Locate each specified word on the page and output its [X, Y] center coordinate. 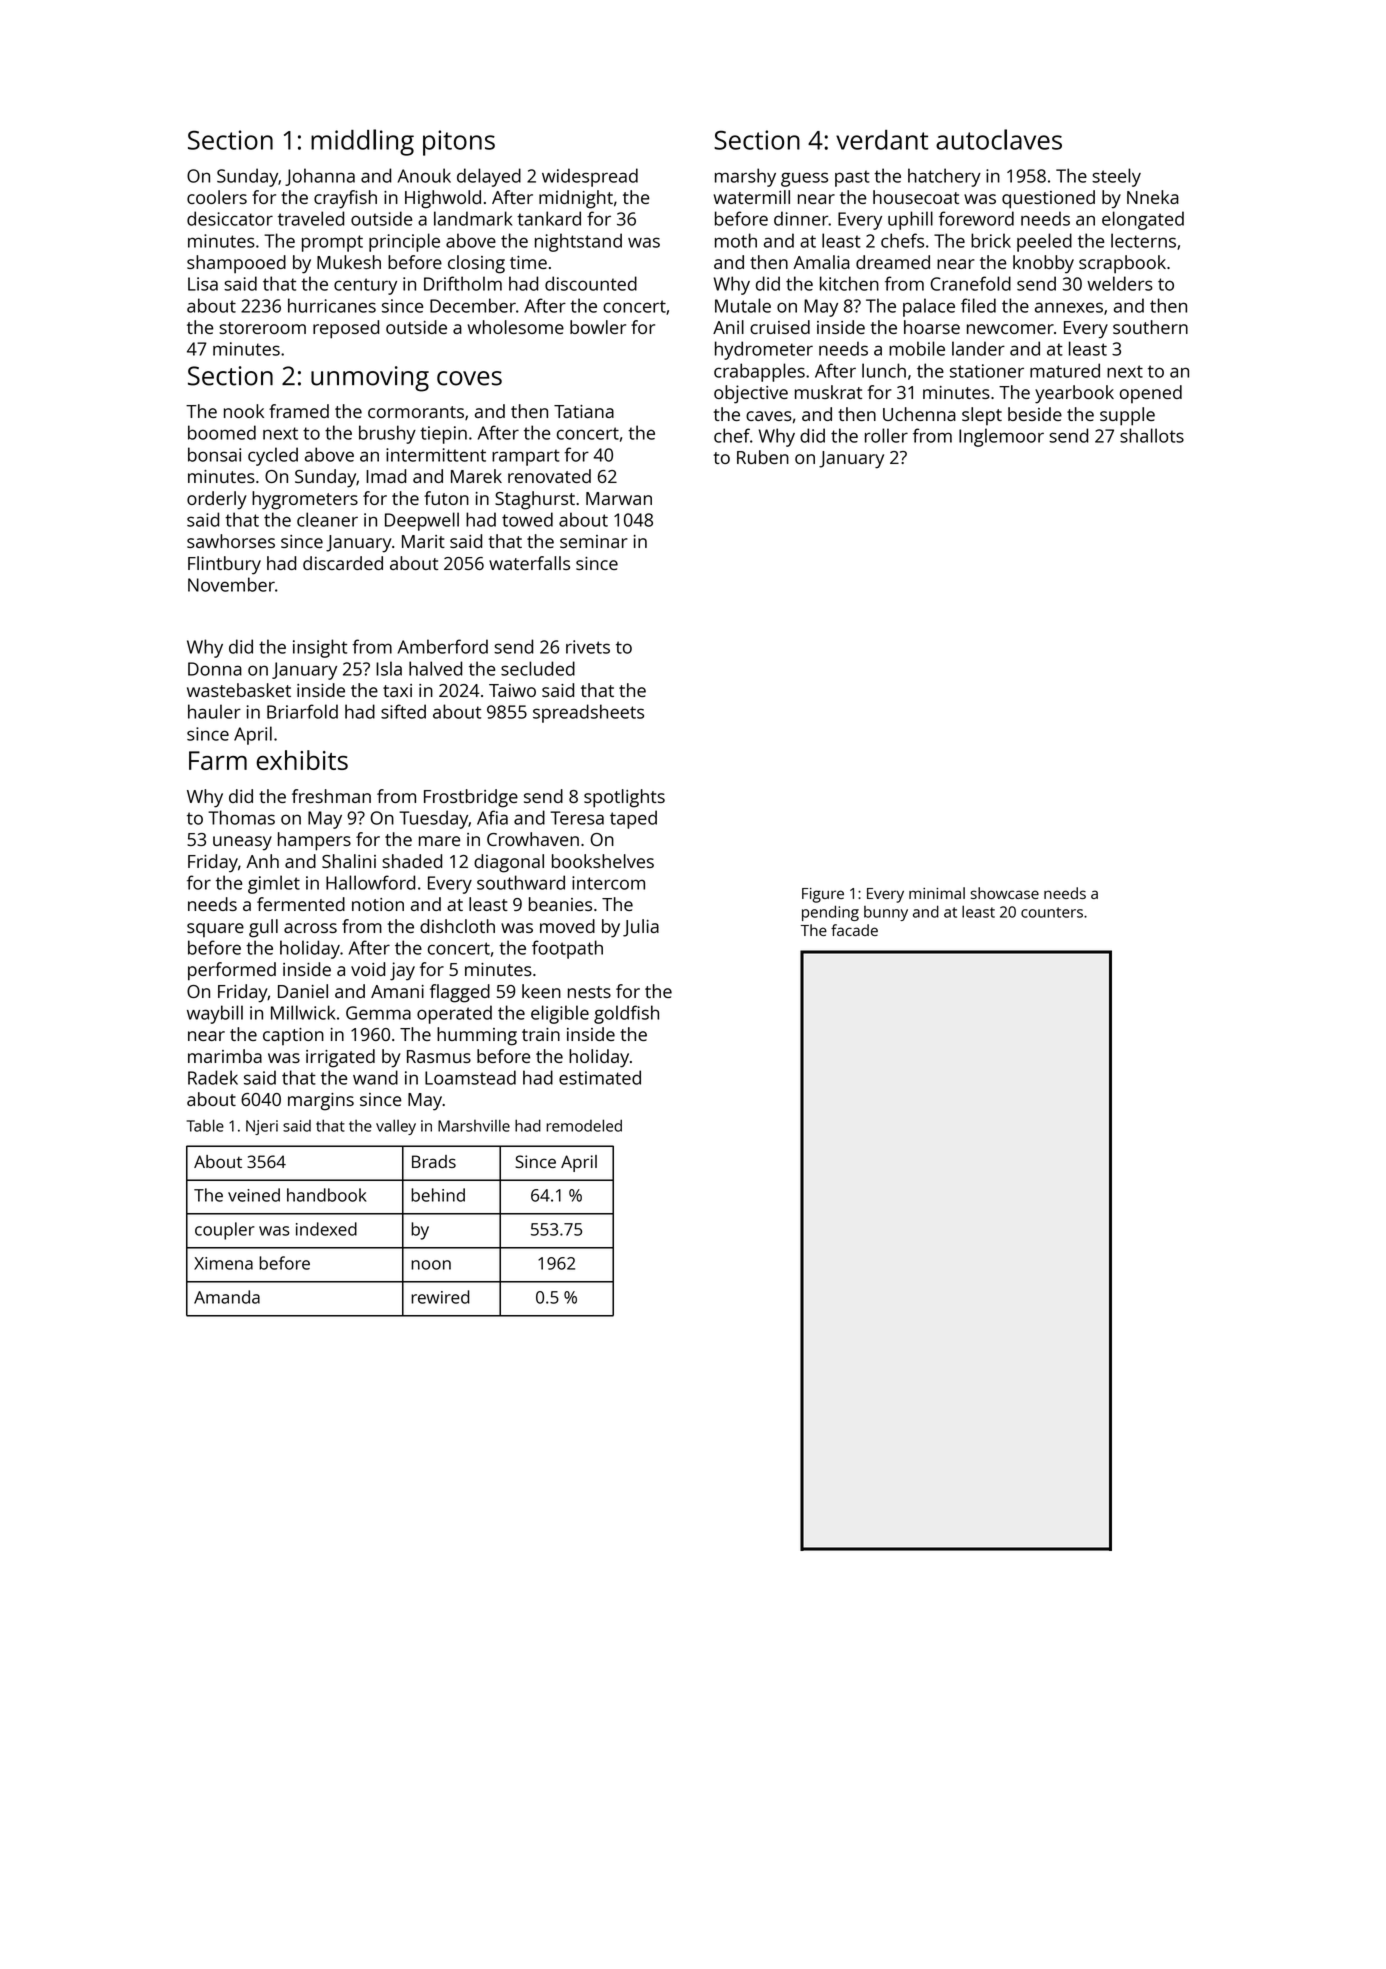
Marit [423, 541]
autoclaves [999, 139]
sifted [403, 711]
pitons [459, 143]
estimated [600, 1077]
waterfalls [529, 563]
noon [431, 1265]
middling [362, 142]
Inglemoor [1001, 437]
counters [1052, 912]
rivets [588, 647]
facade [854, 930]
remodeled [584, 1125]
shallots [1152, 435]
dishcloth [457, 926]
